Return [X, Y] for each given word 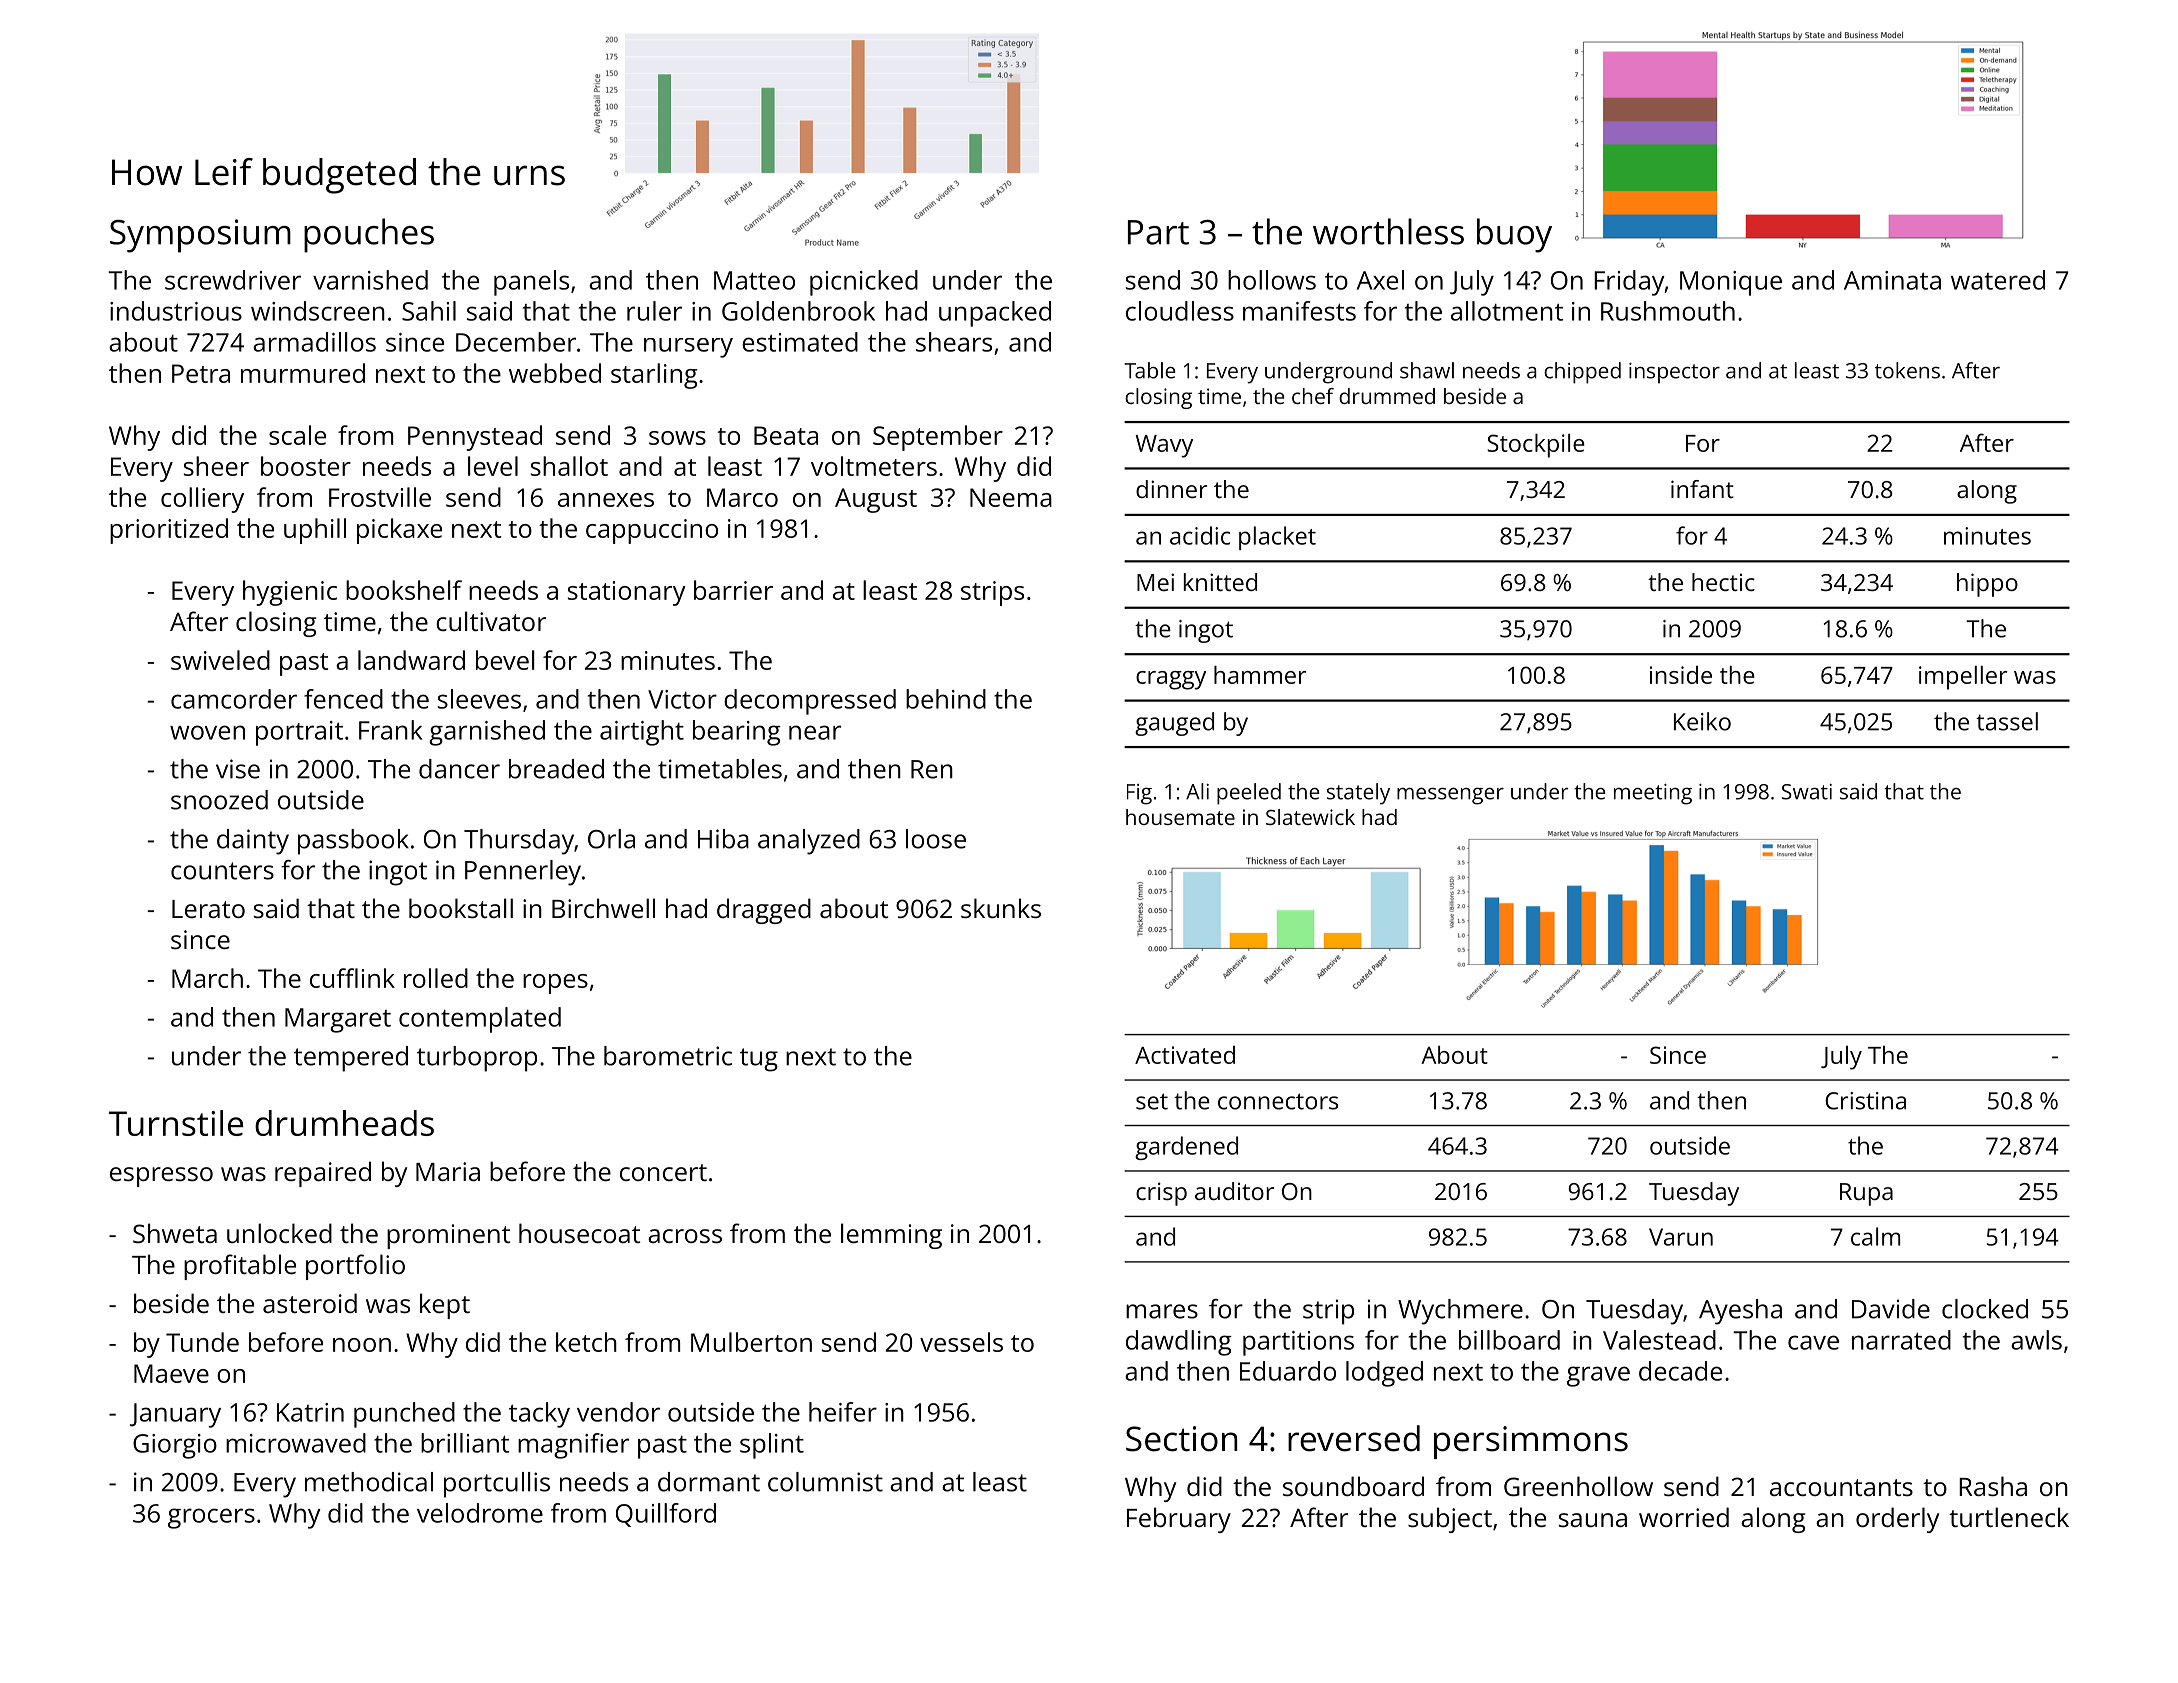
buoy [1514, 235]
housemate [1180, 817]
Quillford [666, 1515]
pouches [369, 235]
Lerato [208, 909]
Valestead [1659, 1340]
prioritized [169, 531]
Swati [1807, 792]
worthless [1388, 231]
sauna [1593, 1520]
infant [1702, 489]
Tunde [202, 1342]
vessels [961, 1342]
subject [1450, 1520]
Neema [1011, 497]
